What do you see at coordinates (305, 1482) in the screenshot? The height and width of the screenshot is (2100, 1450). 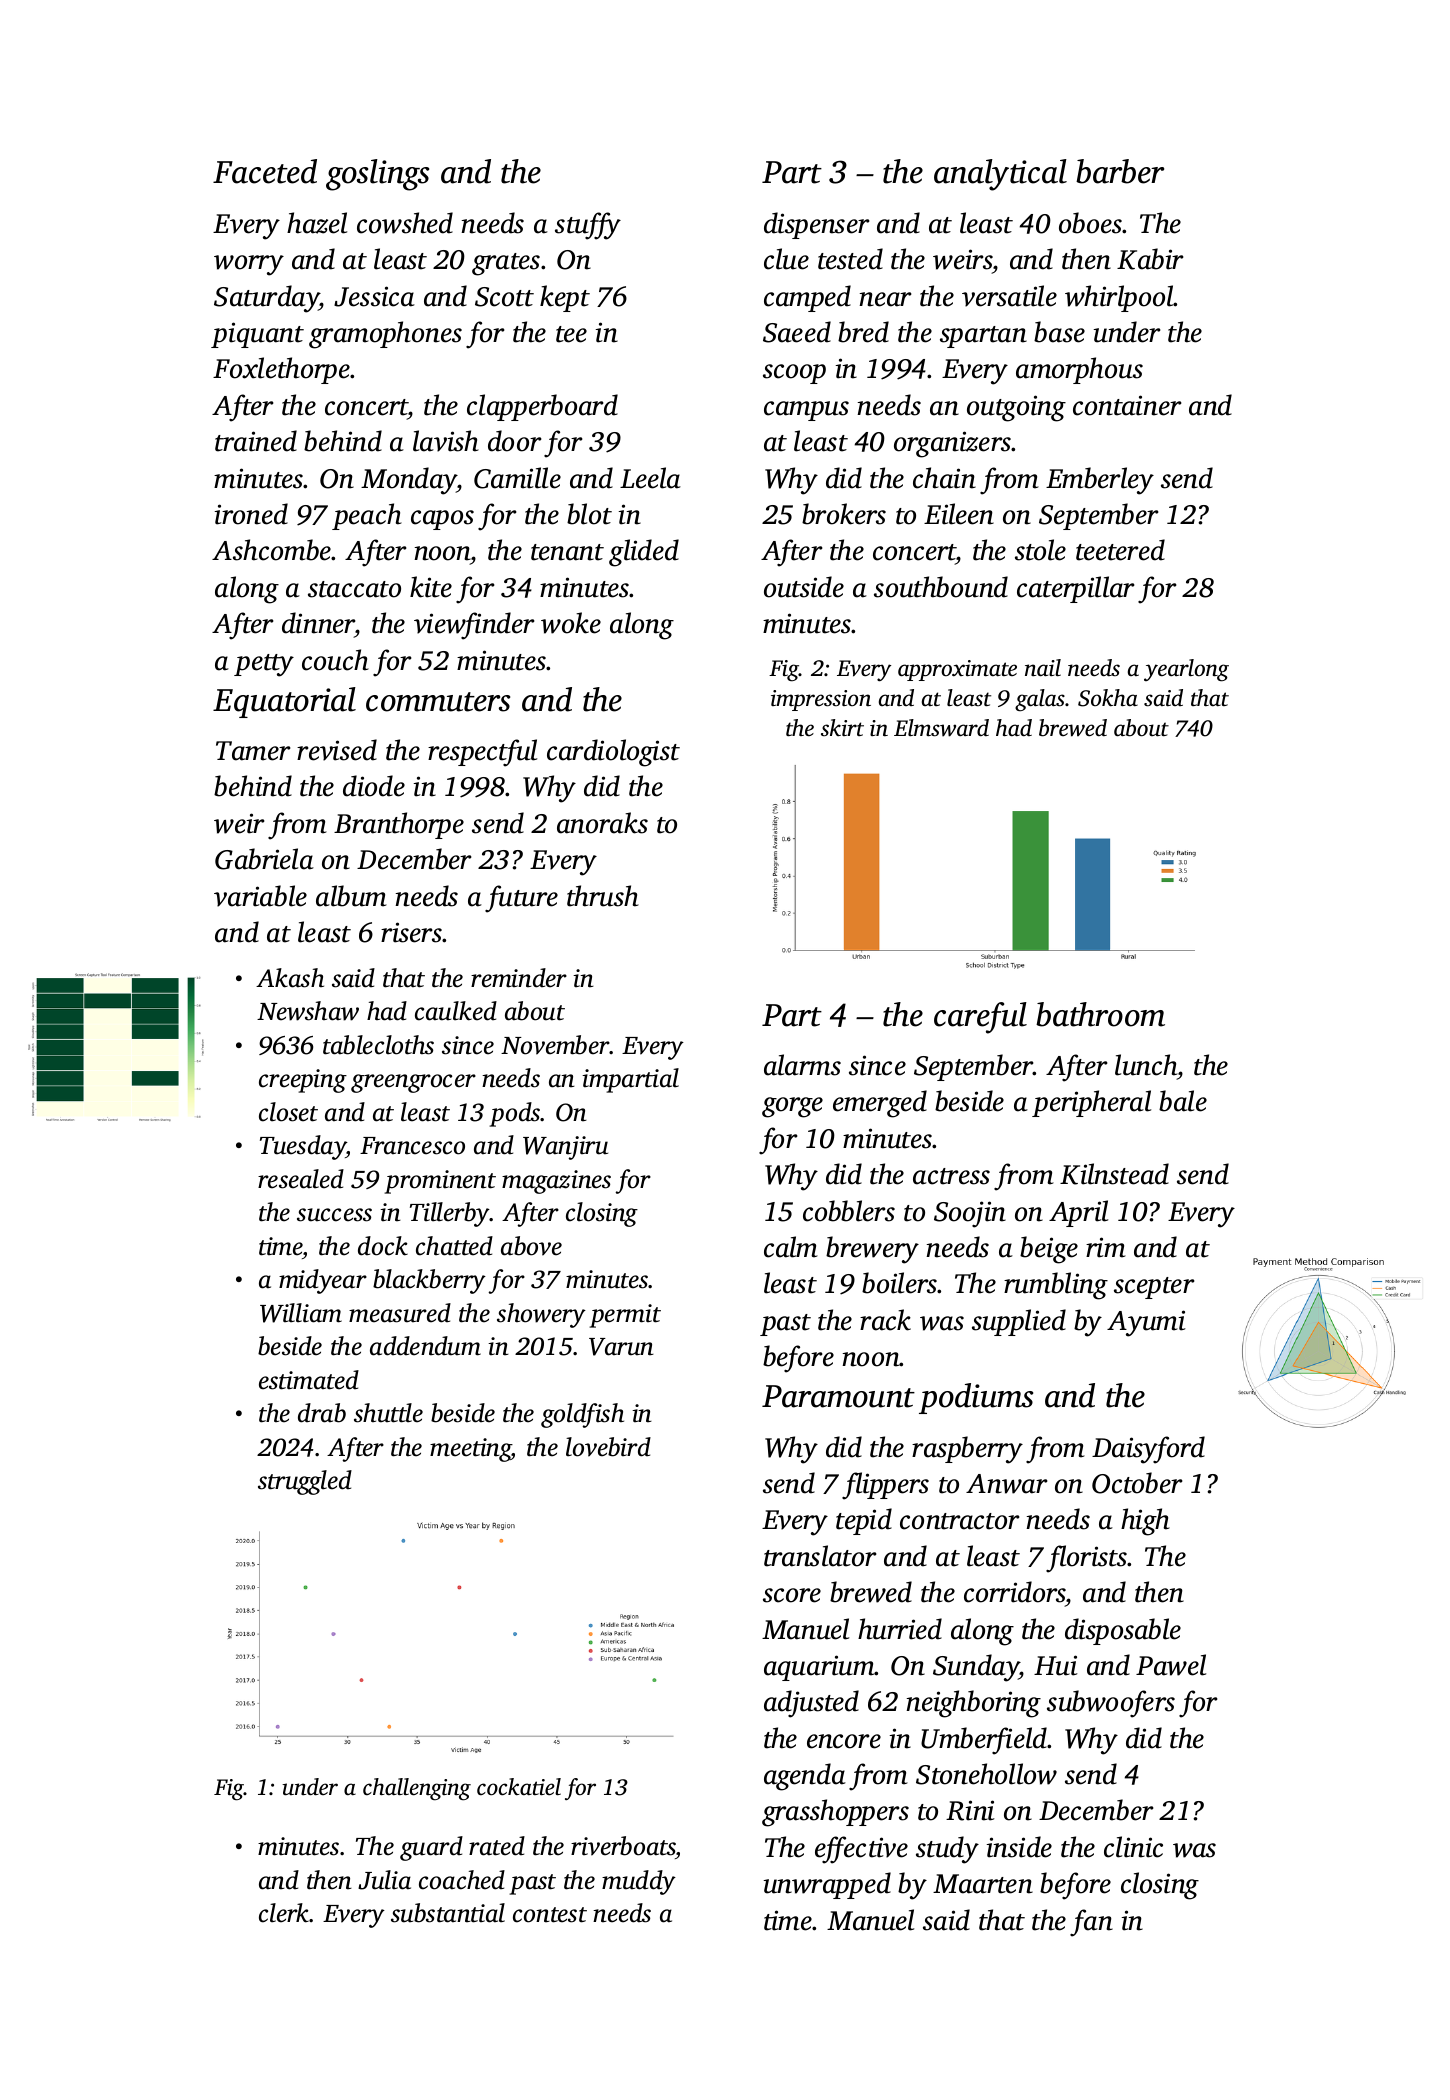 I see `struggled` at bounding box center [305, 1482].
